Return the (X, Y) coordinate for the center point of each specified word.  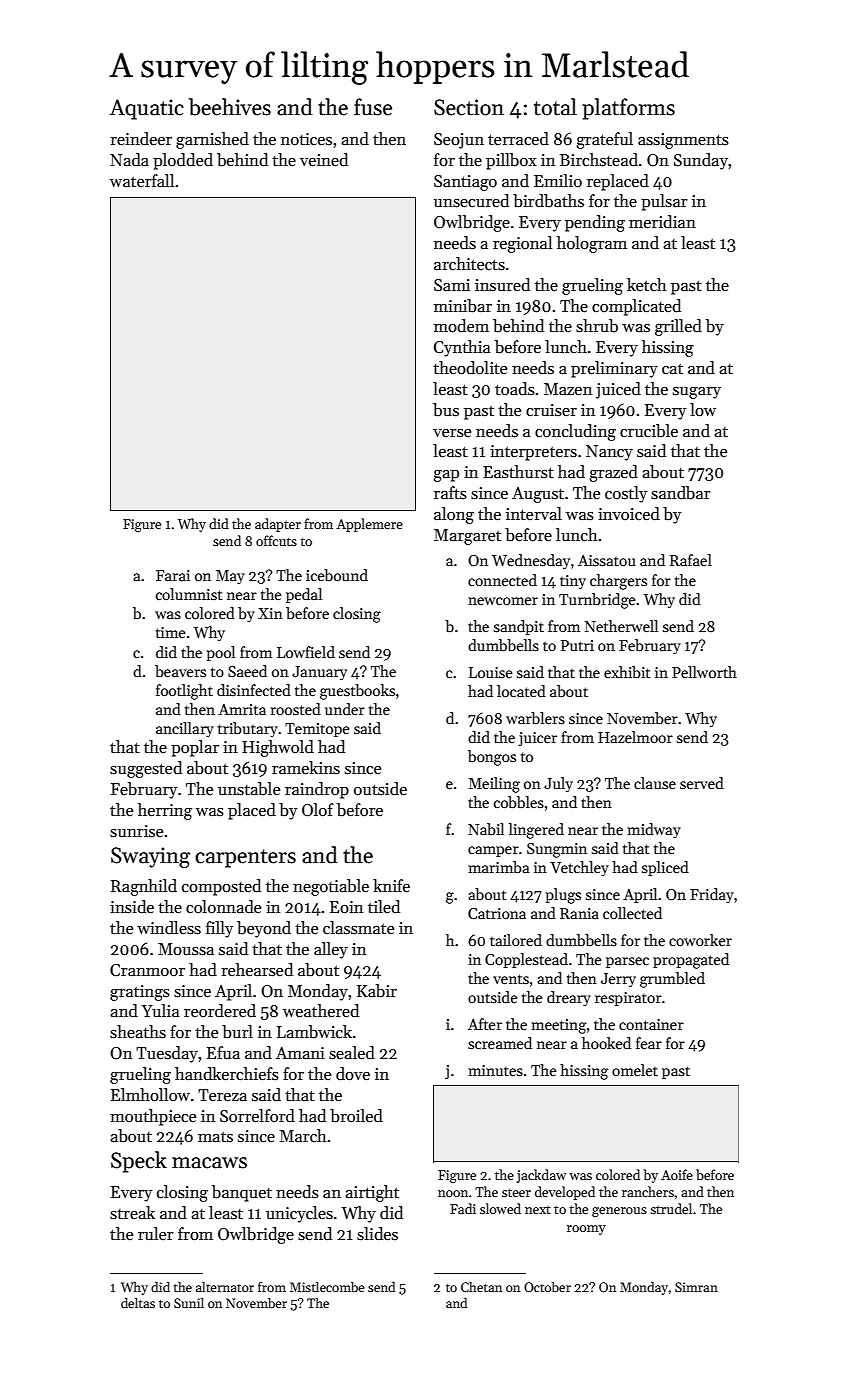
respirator (628, 999)
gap (446, 476)
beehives (230, 107)
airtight (372, 1193)
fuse (373, 107)
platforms (628, 109)
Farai (173, 575)
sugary (697, 393)
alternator (225, 1287)
